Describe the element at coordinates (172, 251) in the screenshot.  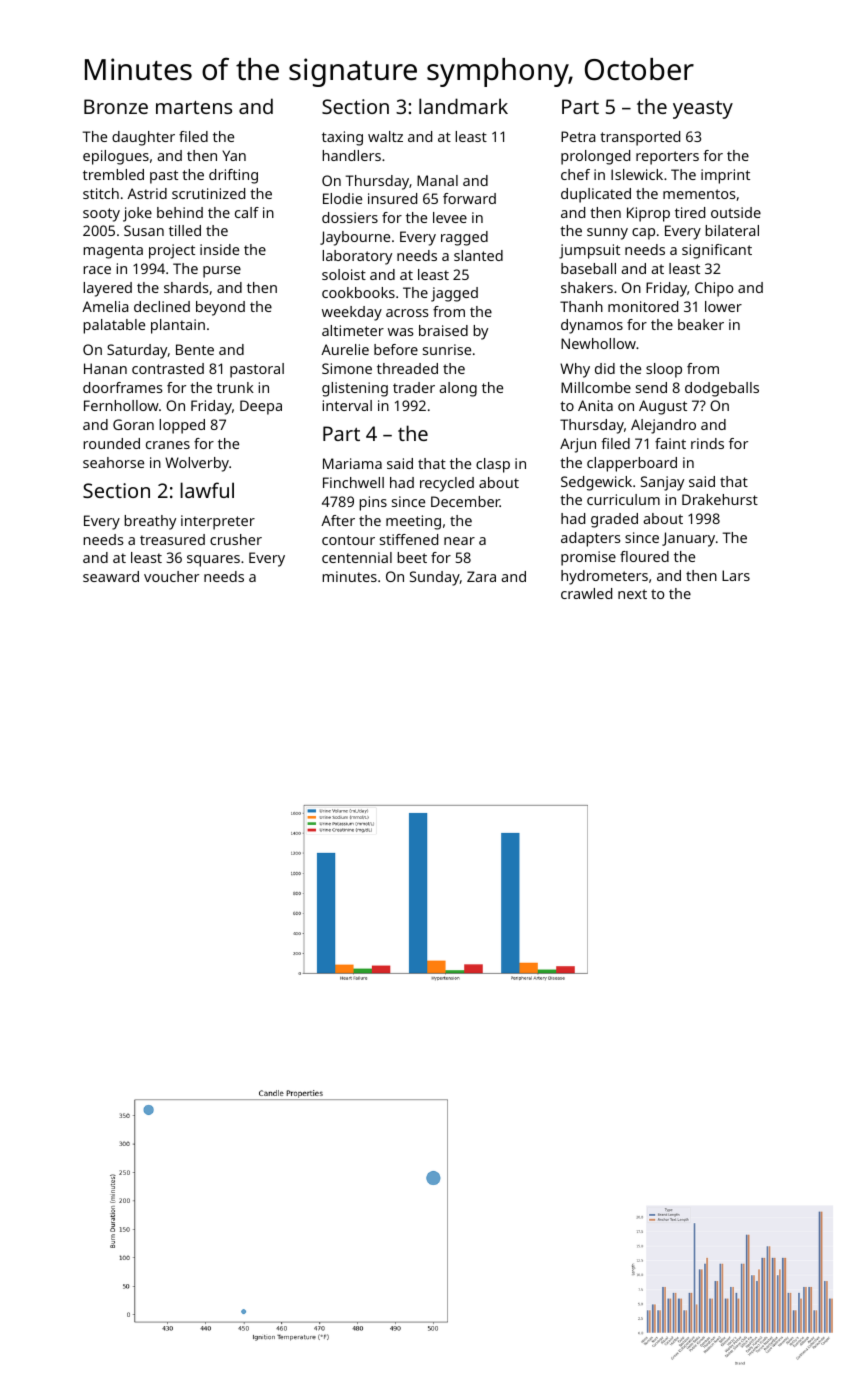
I see `project` at that location.
